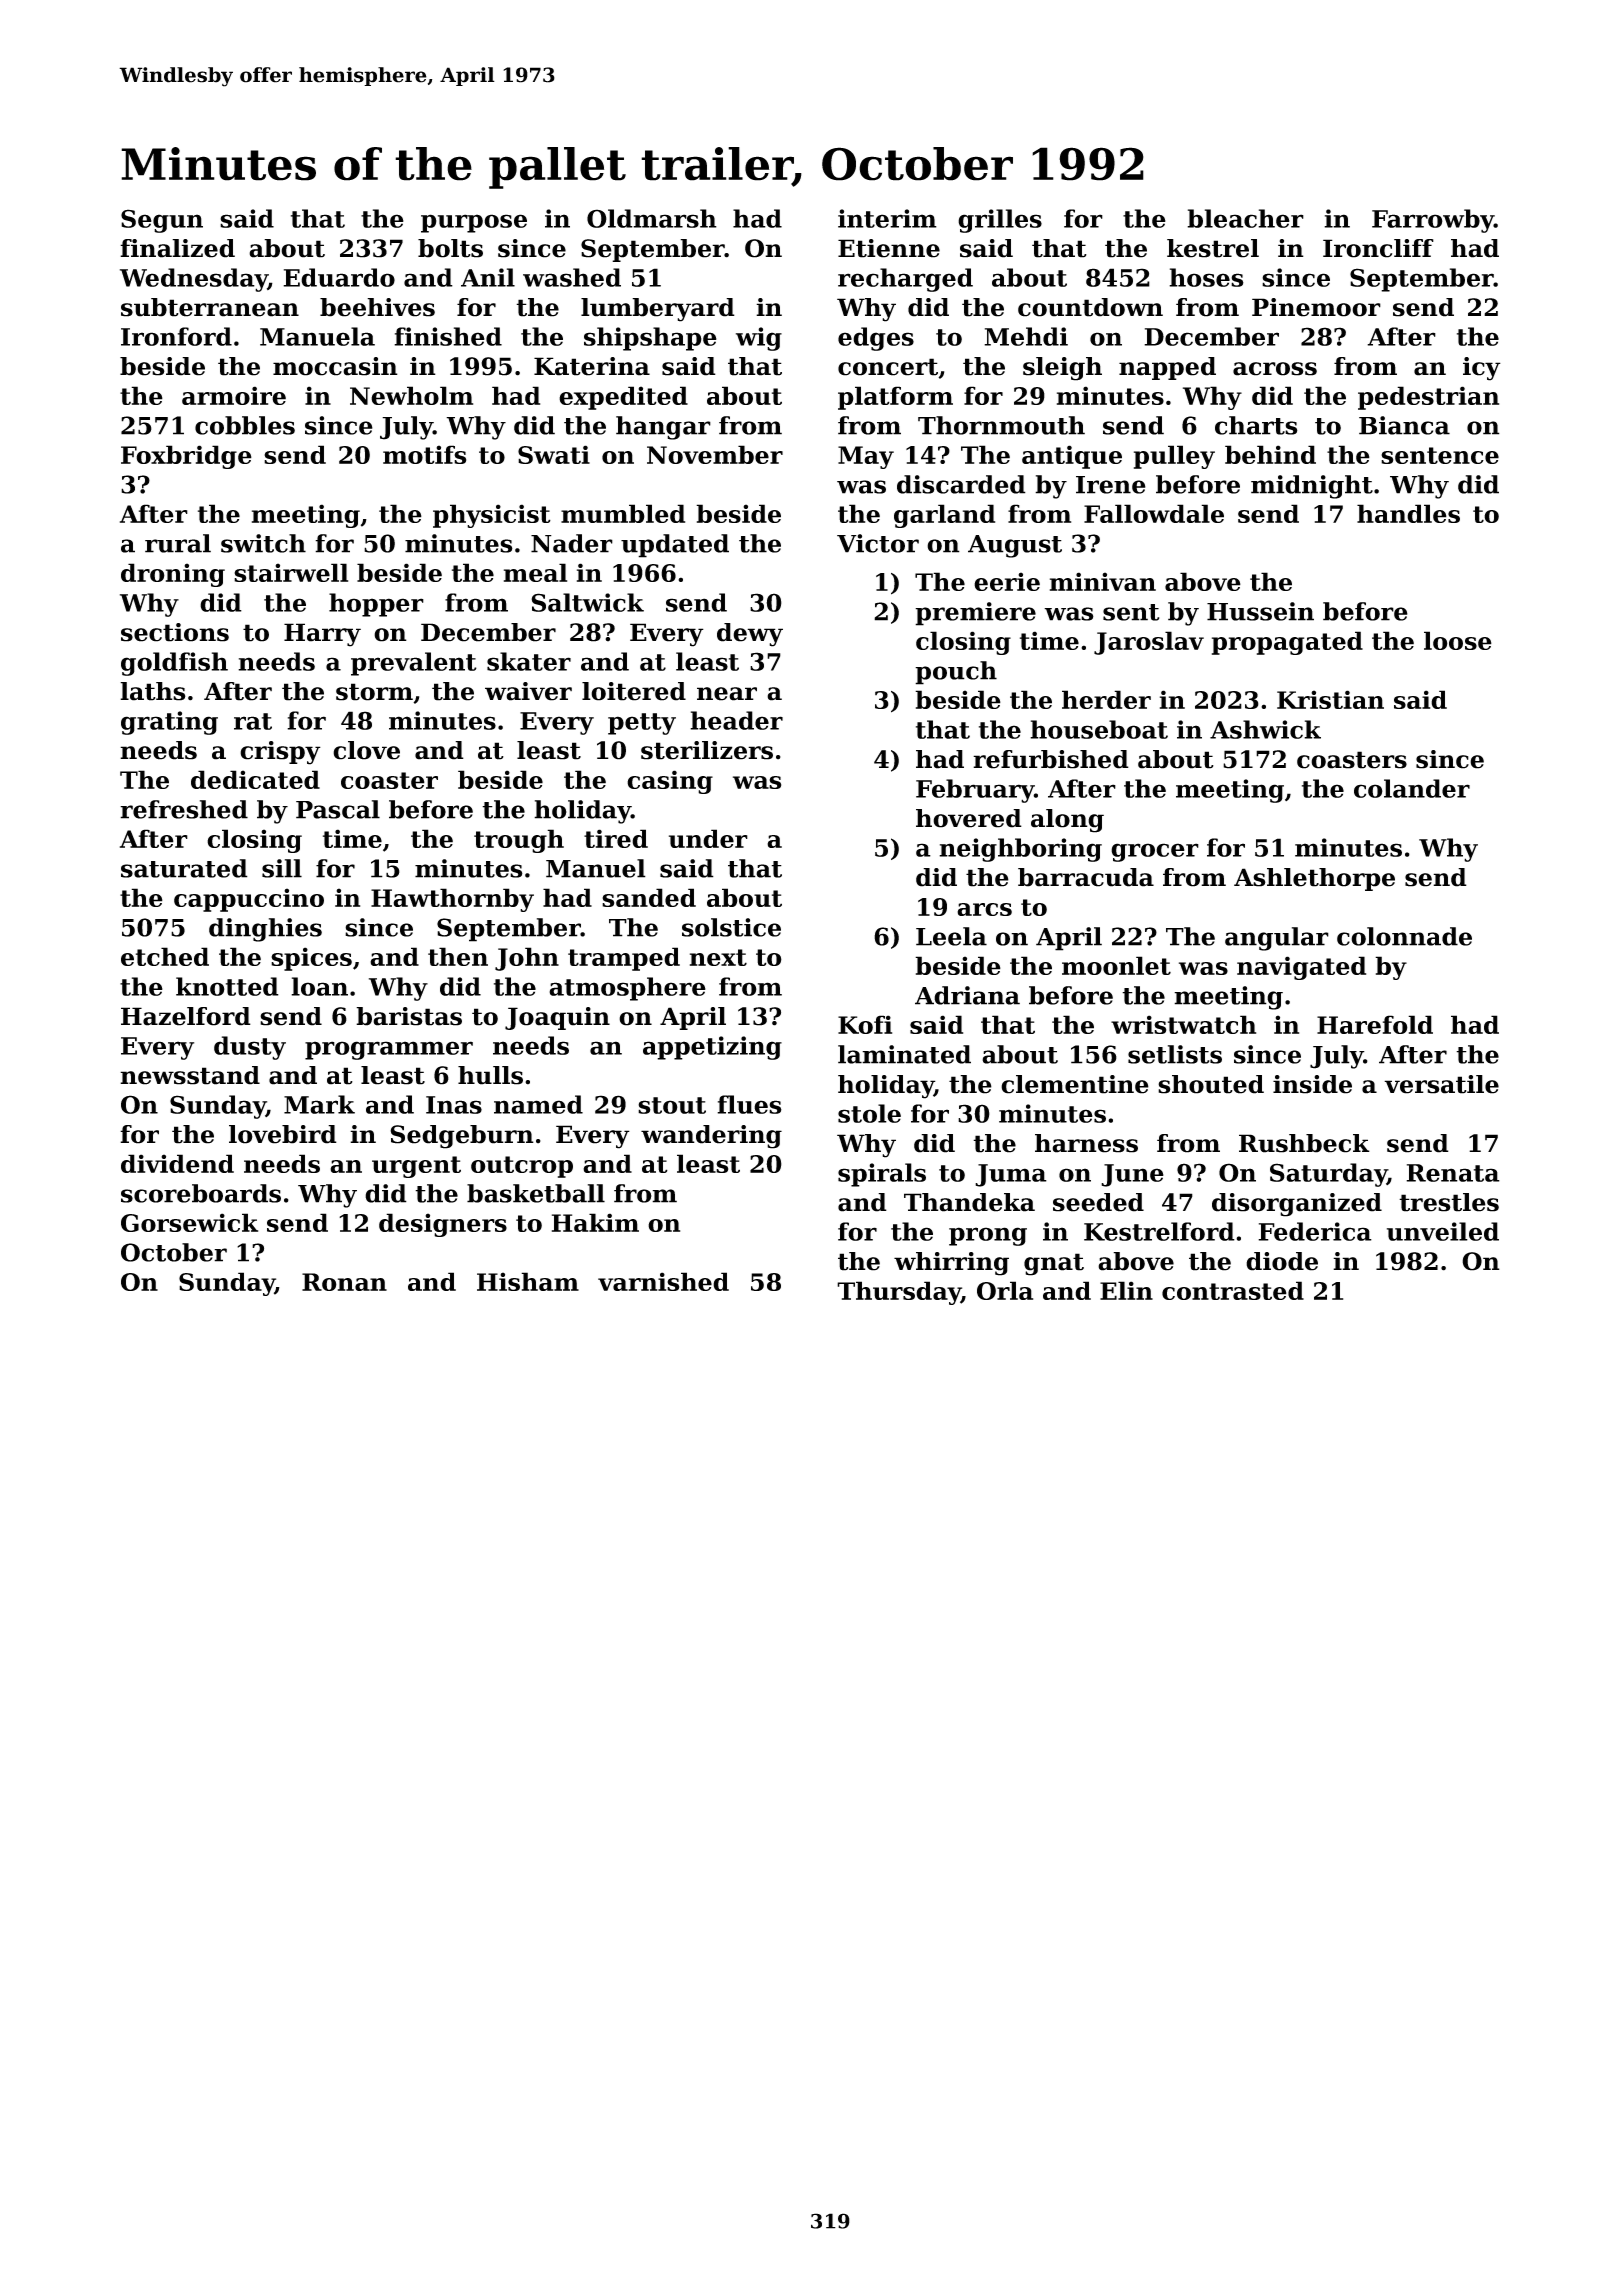 This document has height=2292, width=1620. Describe the element at coordinates (1233, 1290) in the document. I see `contrasted` at that location.
